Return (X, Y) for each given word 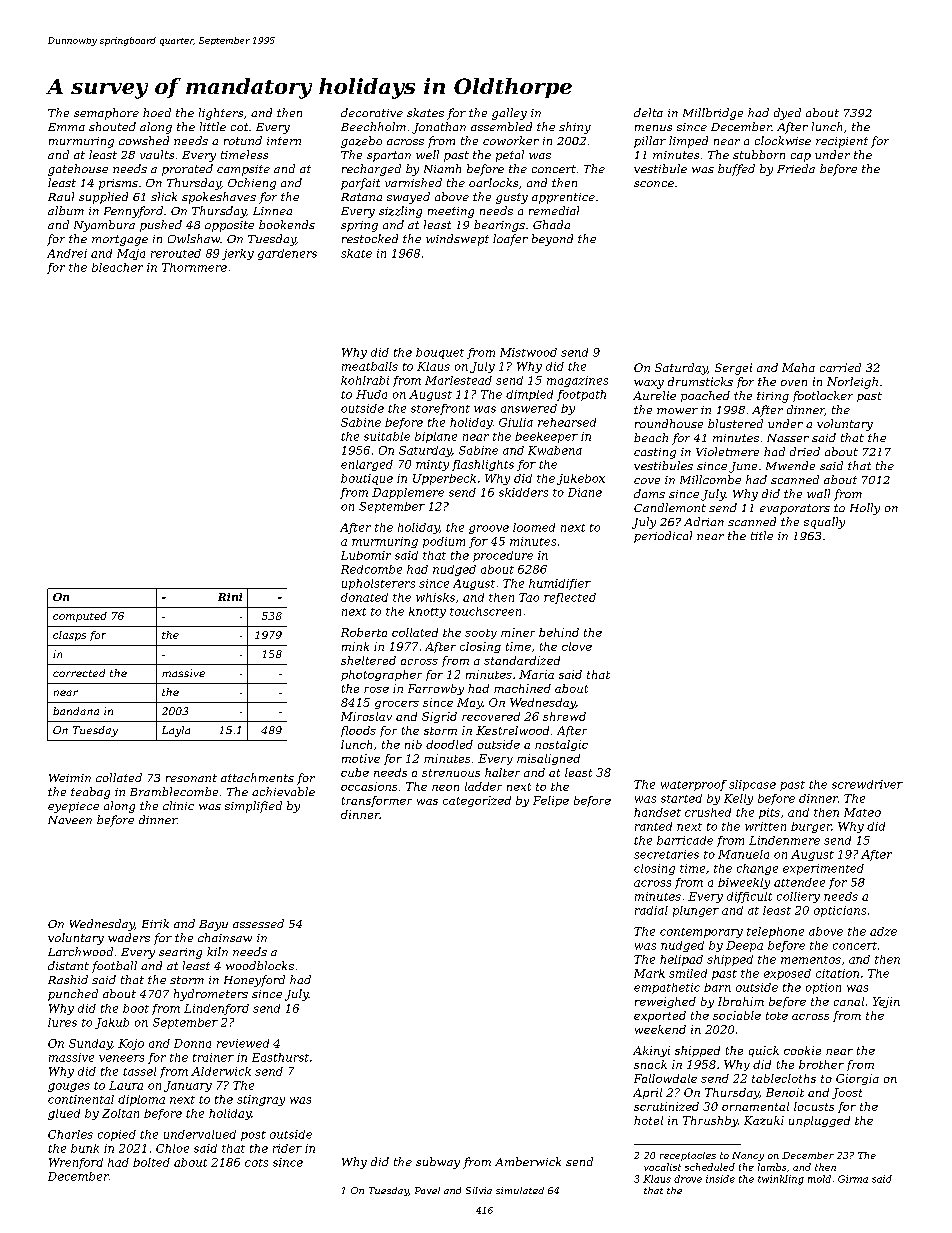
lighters (221, 114)
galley (509, 114)
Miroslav (366, 716)
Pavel (427, 1190)
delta (648, 112)
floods (358, 731)
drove (688, 1179)
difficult (749, 897)
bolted (151, 1162)
